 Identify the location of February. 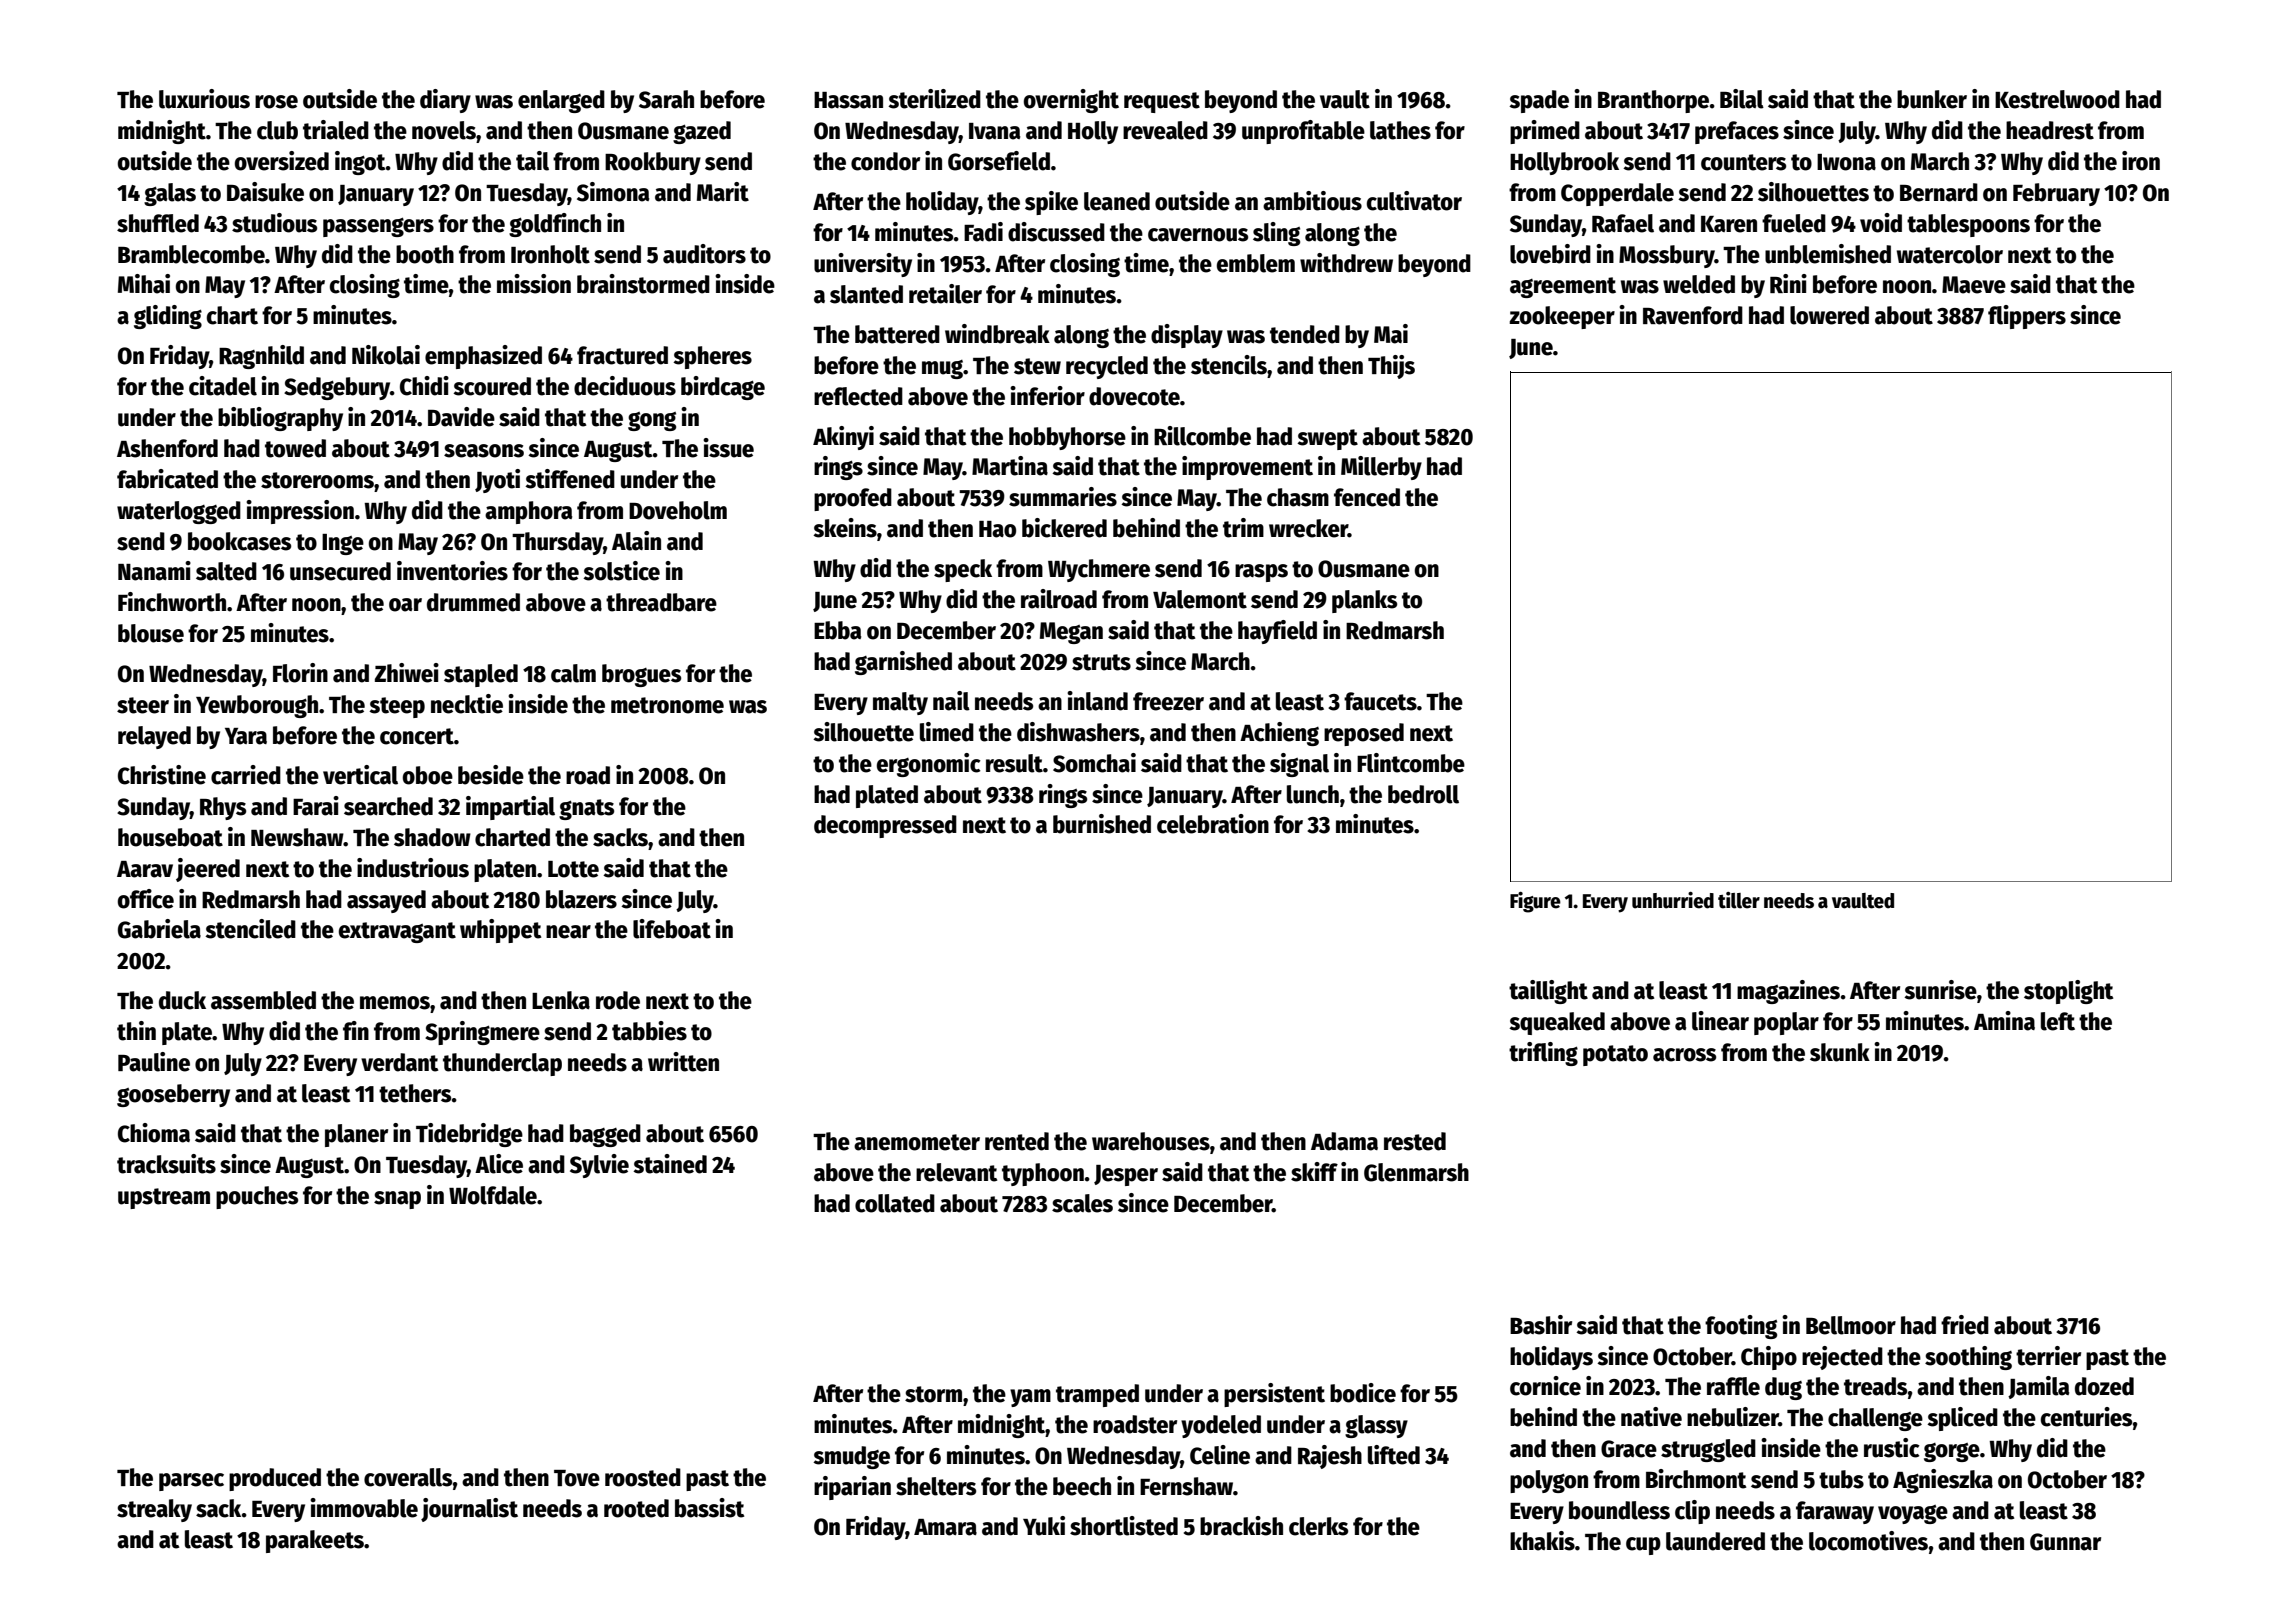
(2056, 194).
